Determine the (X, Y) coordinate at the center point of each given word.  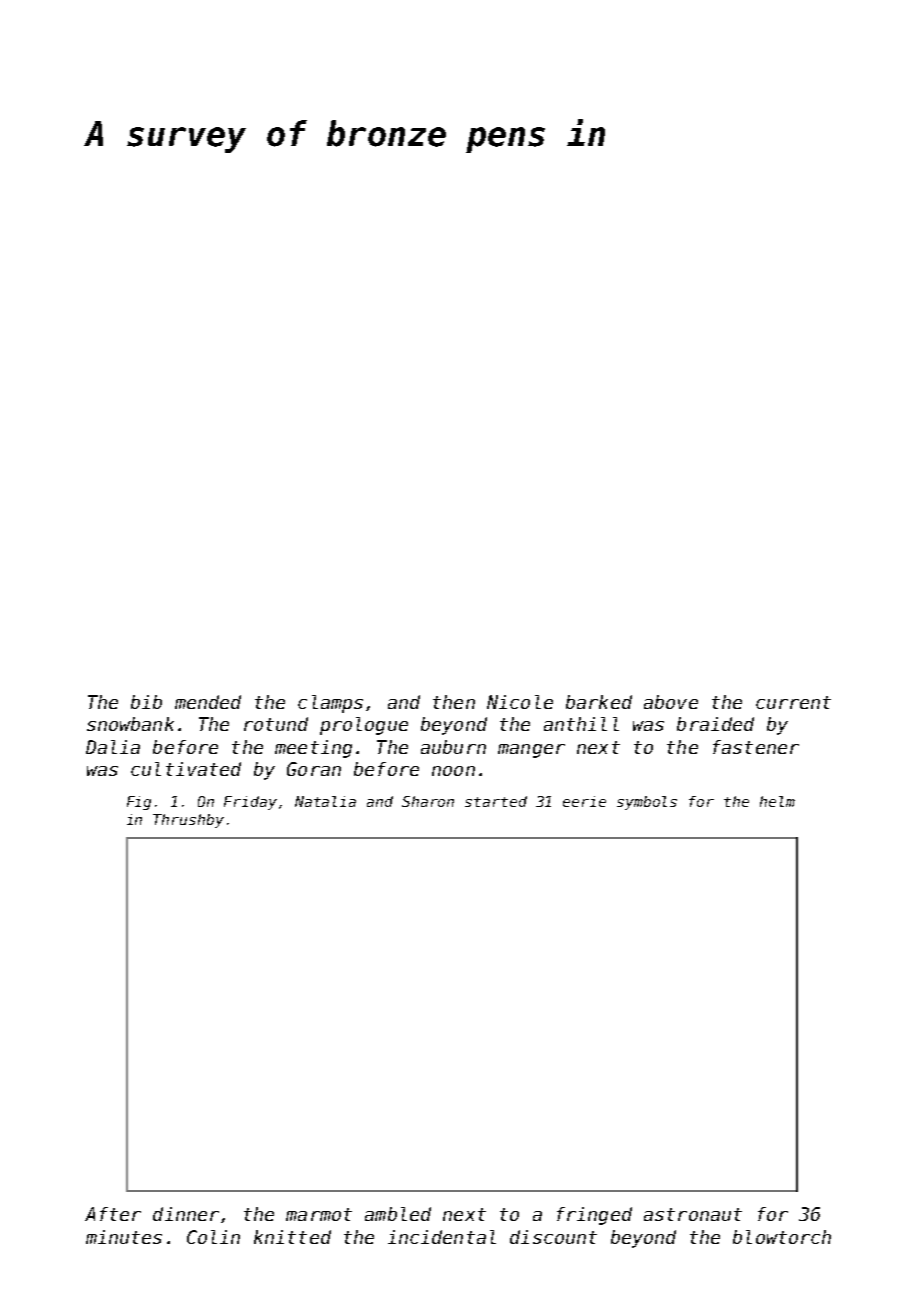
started (496, 801)
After (113, 1214)
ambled (398, 1214)
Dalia (113, 747)
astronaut (693, 1214)
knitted (292, 1237)
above (671, 702)
